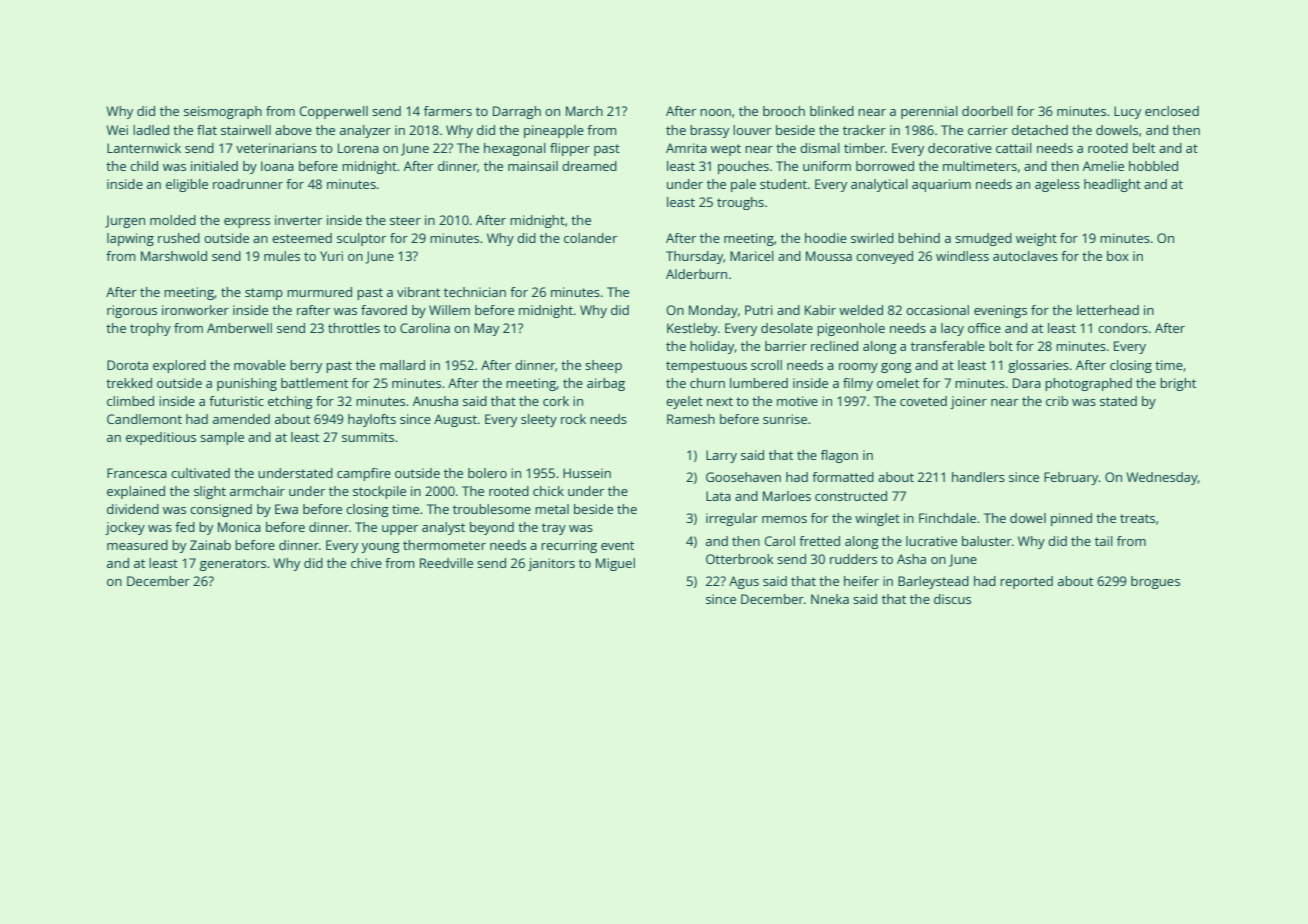  I want to click on box, so click(1118, 256).
